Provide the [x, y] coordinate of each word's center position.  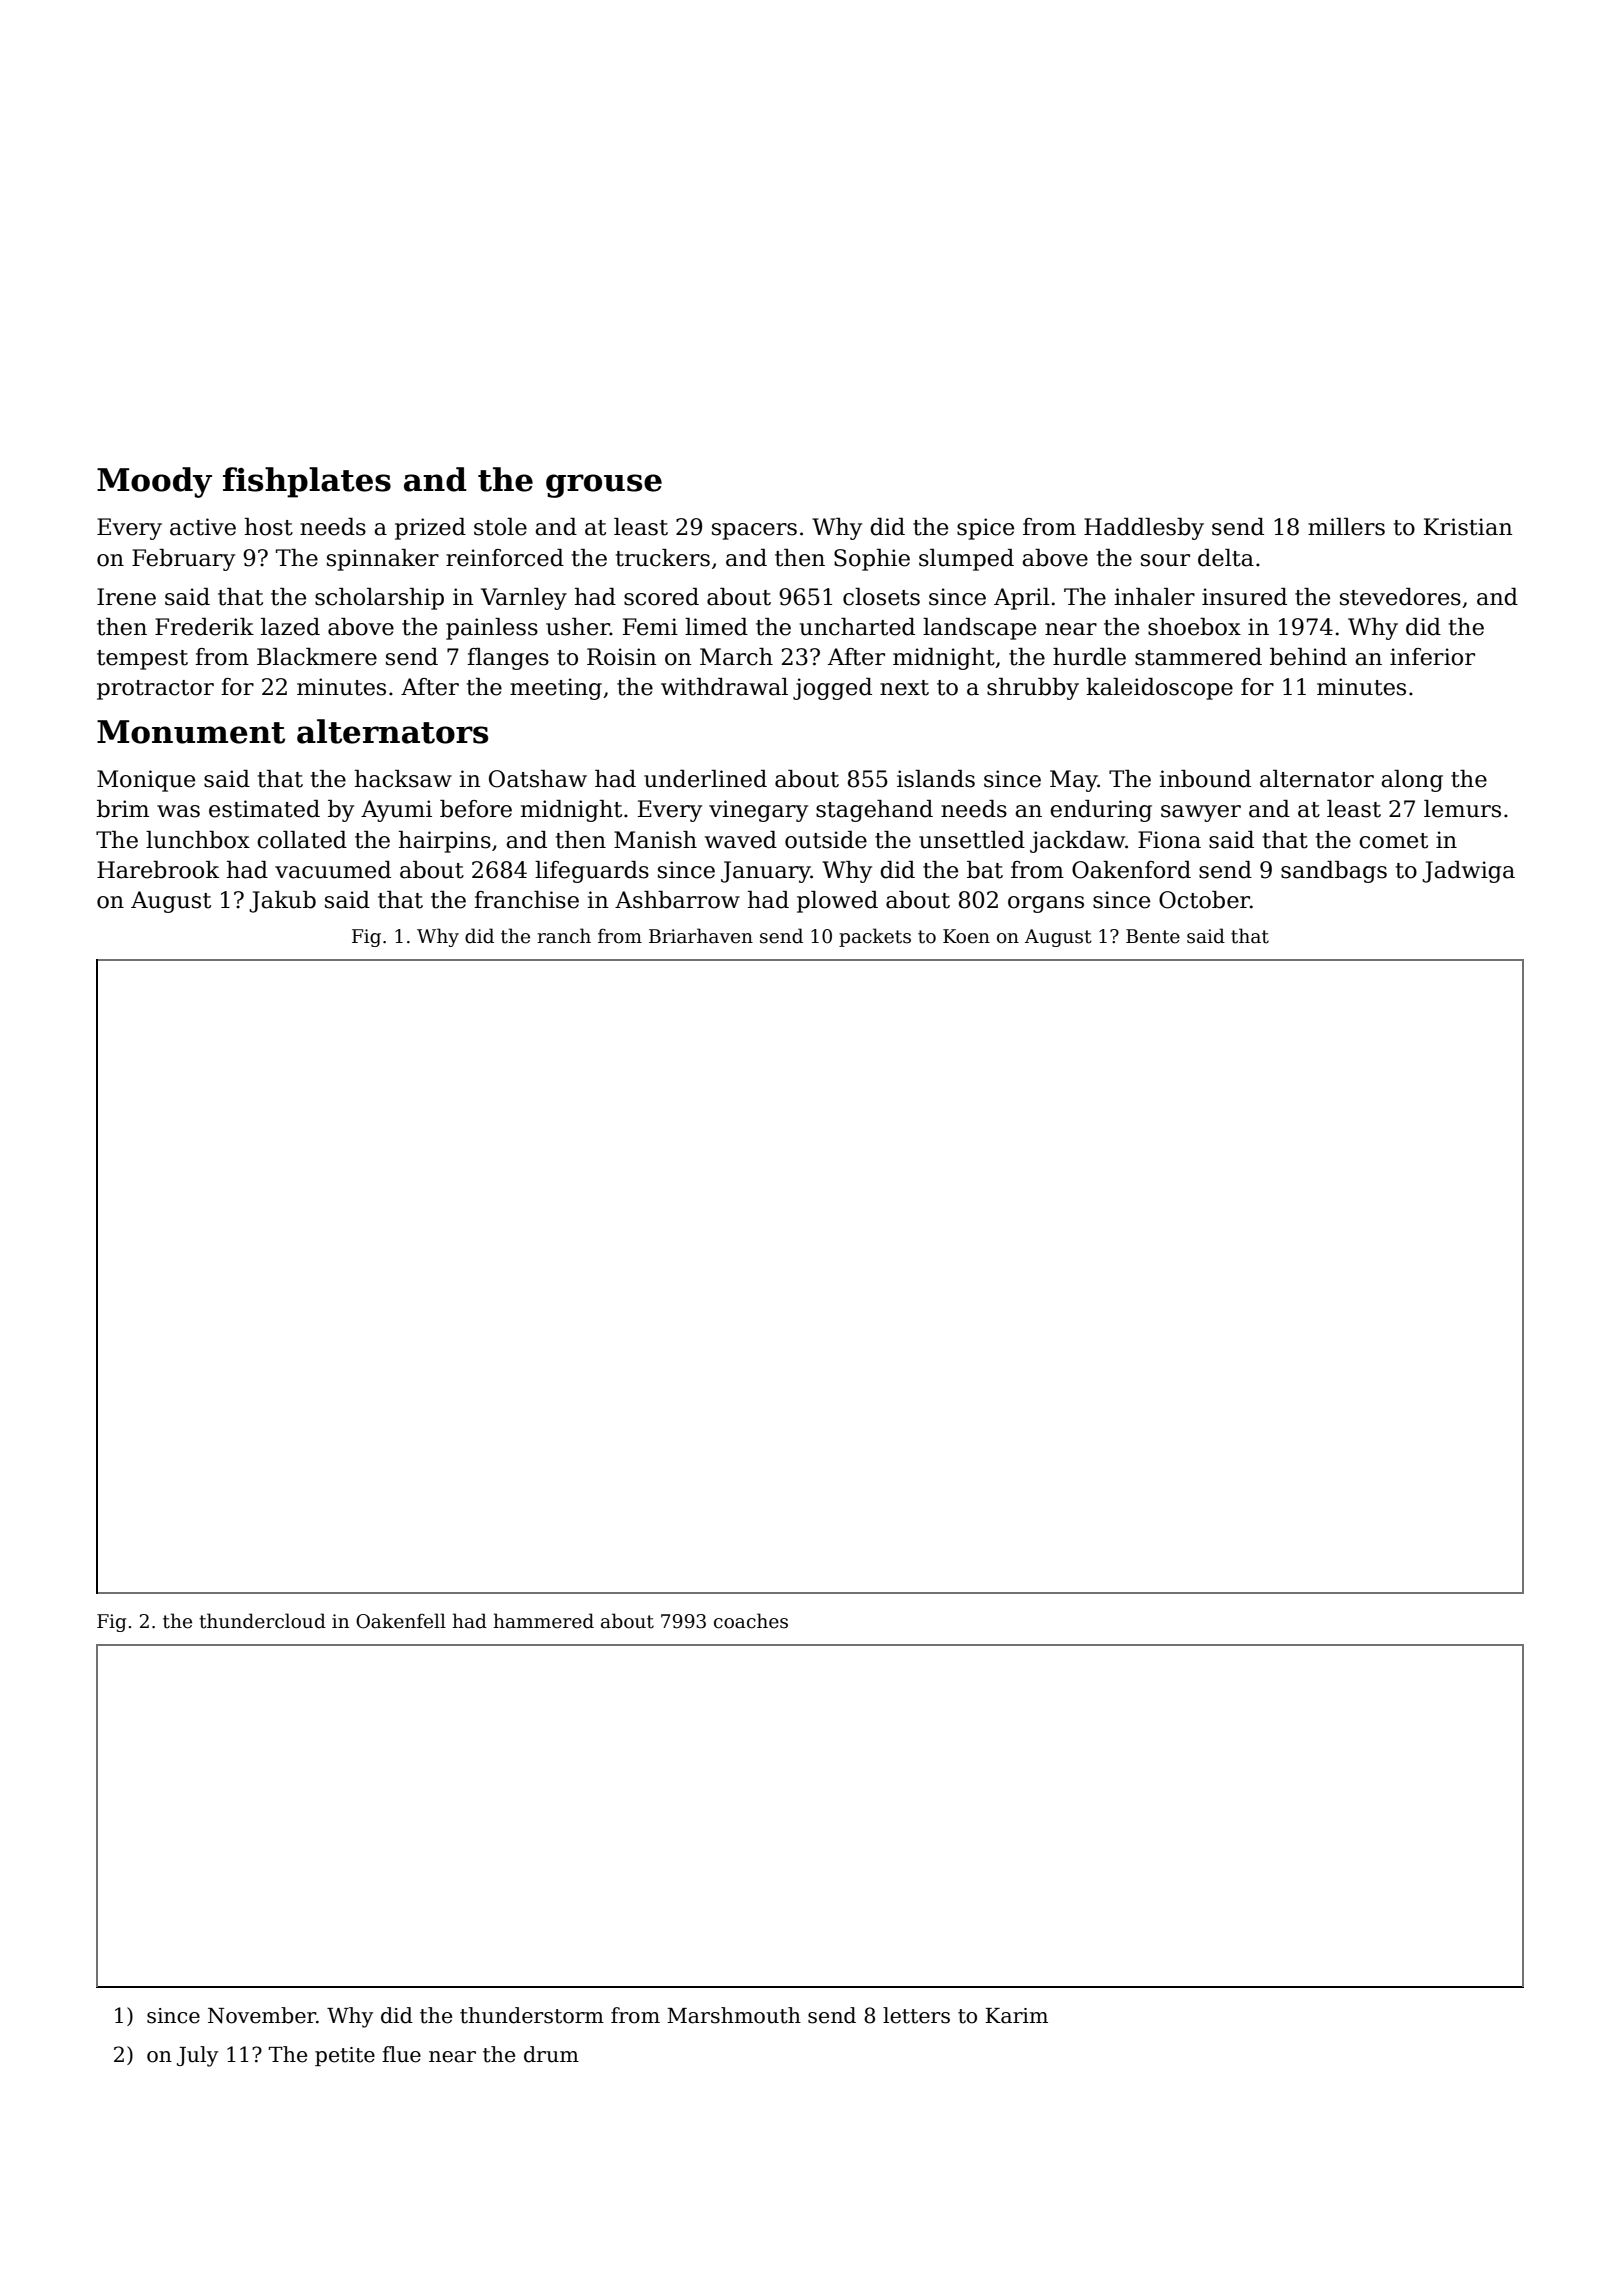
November [262, 2015]
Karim [1016, 2016]
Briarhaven [701, 936]
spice [985, 529]
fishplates [307, 482]
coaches [751, 1621]
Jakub [282, 902]
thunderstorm [532, 2015]
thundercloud [262, 1621]
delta [1226, 558]
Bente [1153, 936]
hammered [543, 1621]
